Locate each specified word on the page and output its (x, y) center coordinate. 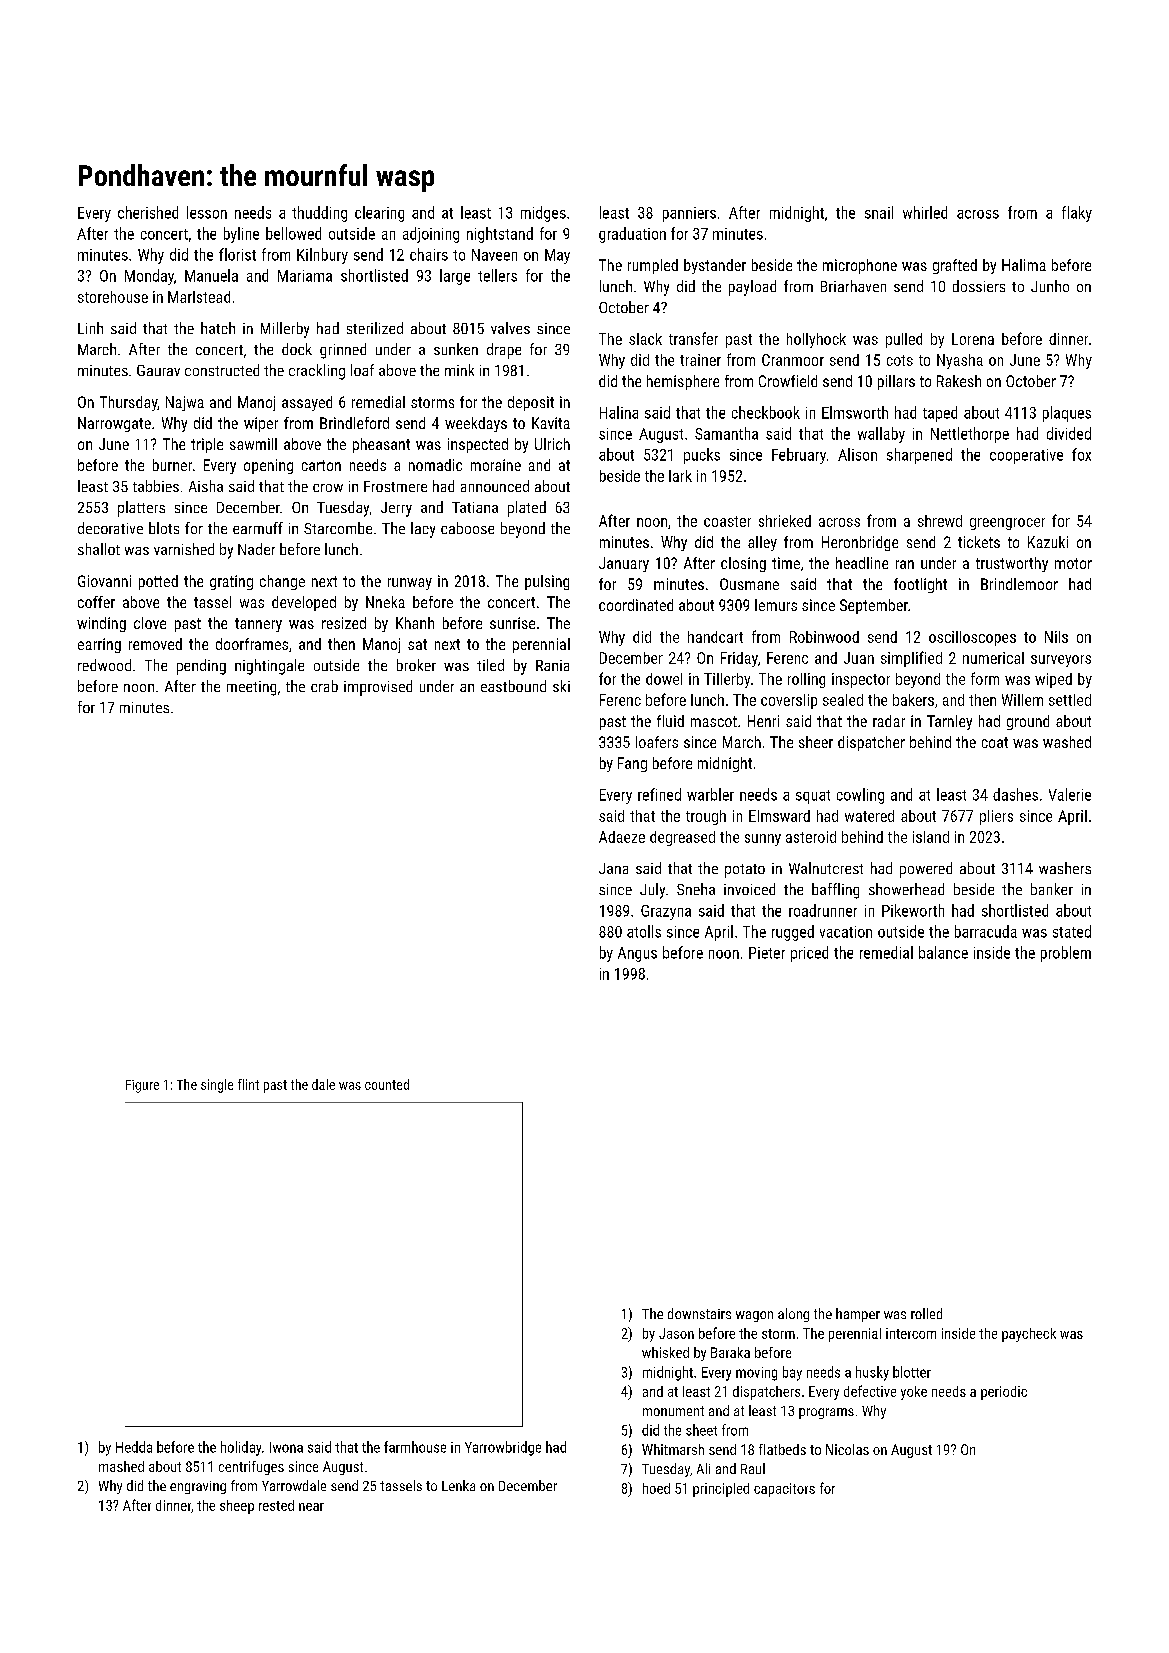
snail (879, 212)
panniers (689, 214)
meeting (251, 688)
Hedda (134, 1447)
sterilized (375, 328)
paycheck (1029, 1335)
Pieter (767, 953)
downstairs (699, 1313)
